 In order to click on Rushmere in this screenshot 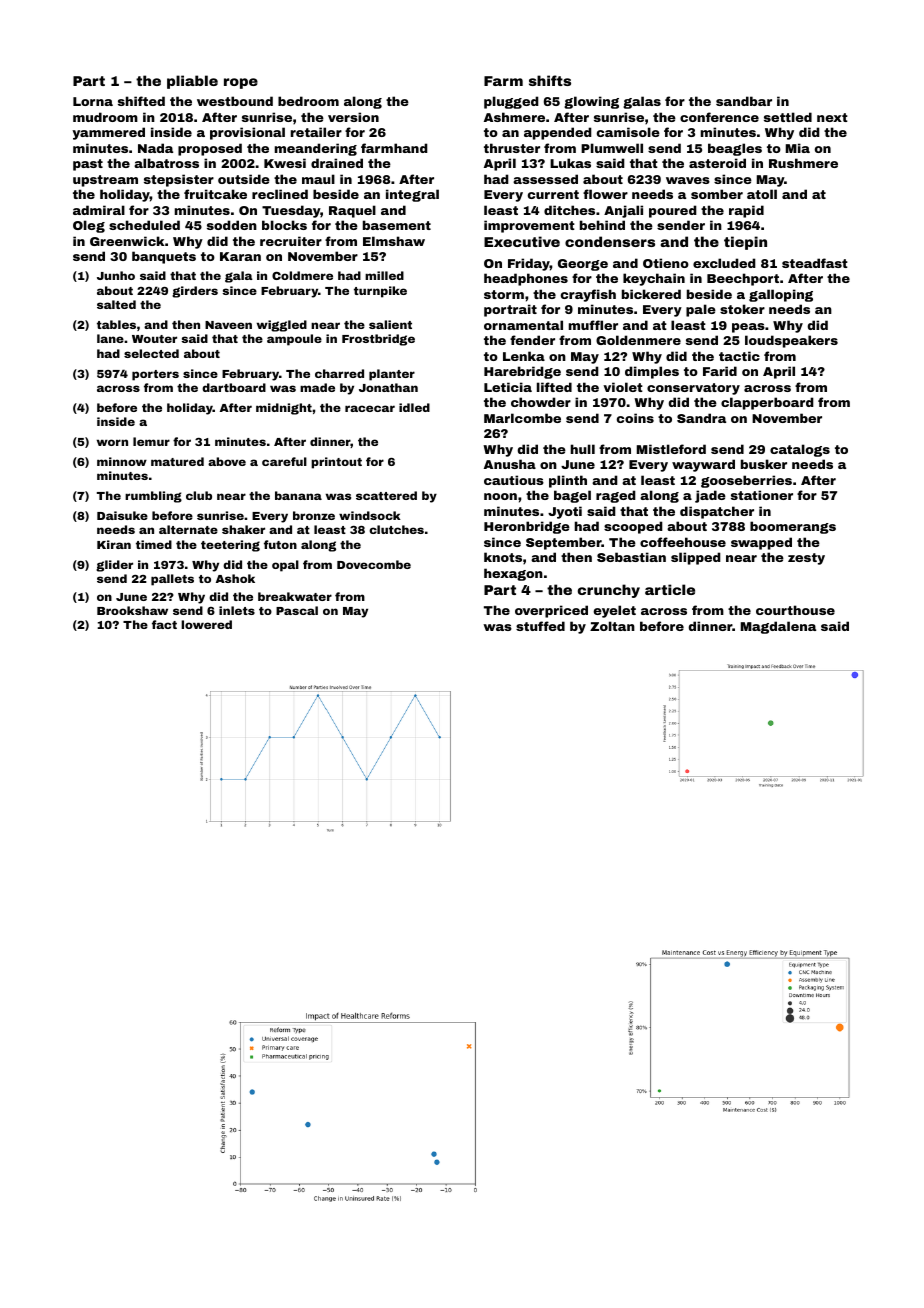, I will do `click(803, 163)`.
